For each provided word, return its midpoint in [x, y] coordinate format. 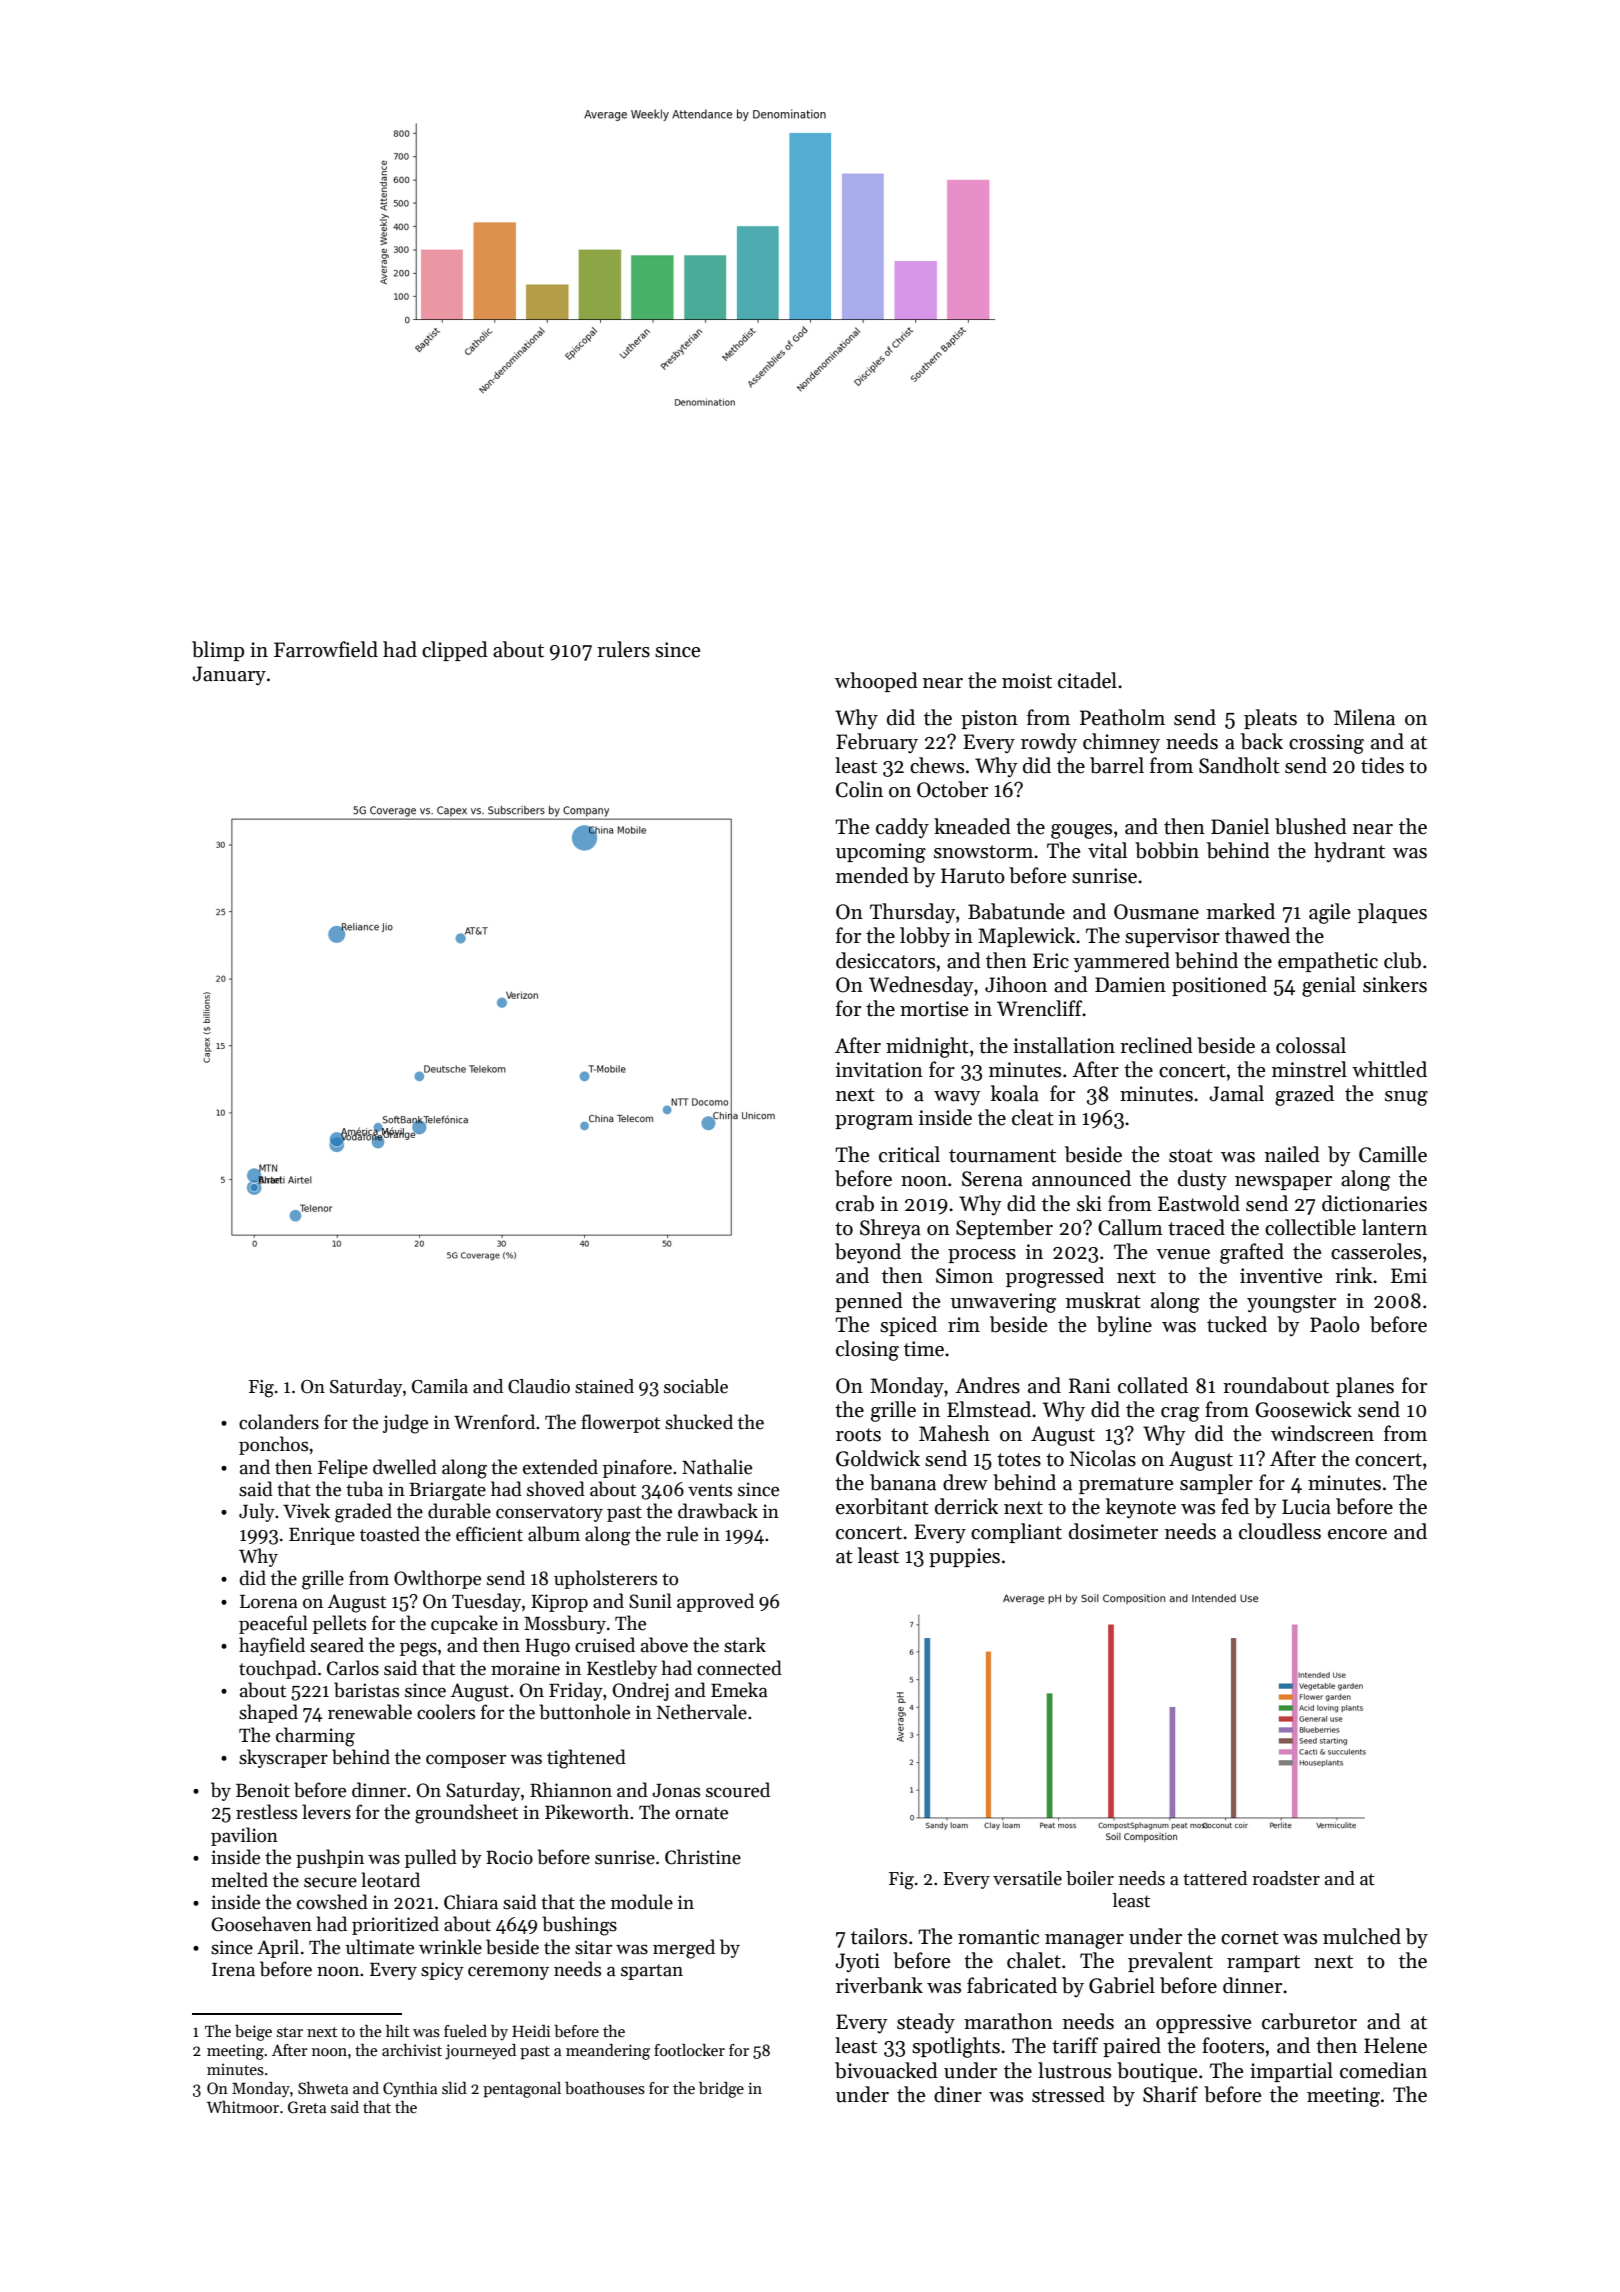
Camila [440, 1386]
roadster [1286, 1878]
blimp [218, 651]
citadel [1087, 680]
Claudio [539, 1386]
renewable [370, 1712]
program [874, 1122]
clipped [455, 651]
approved [715, 1602]
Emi [1409, 1275]
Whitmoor [243, 2107]
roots [858, 1435]
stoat [1191, 1156]
